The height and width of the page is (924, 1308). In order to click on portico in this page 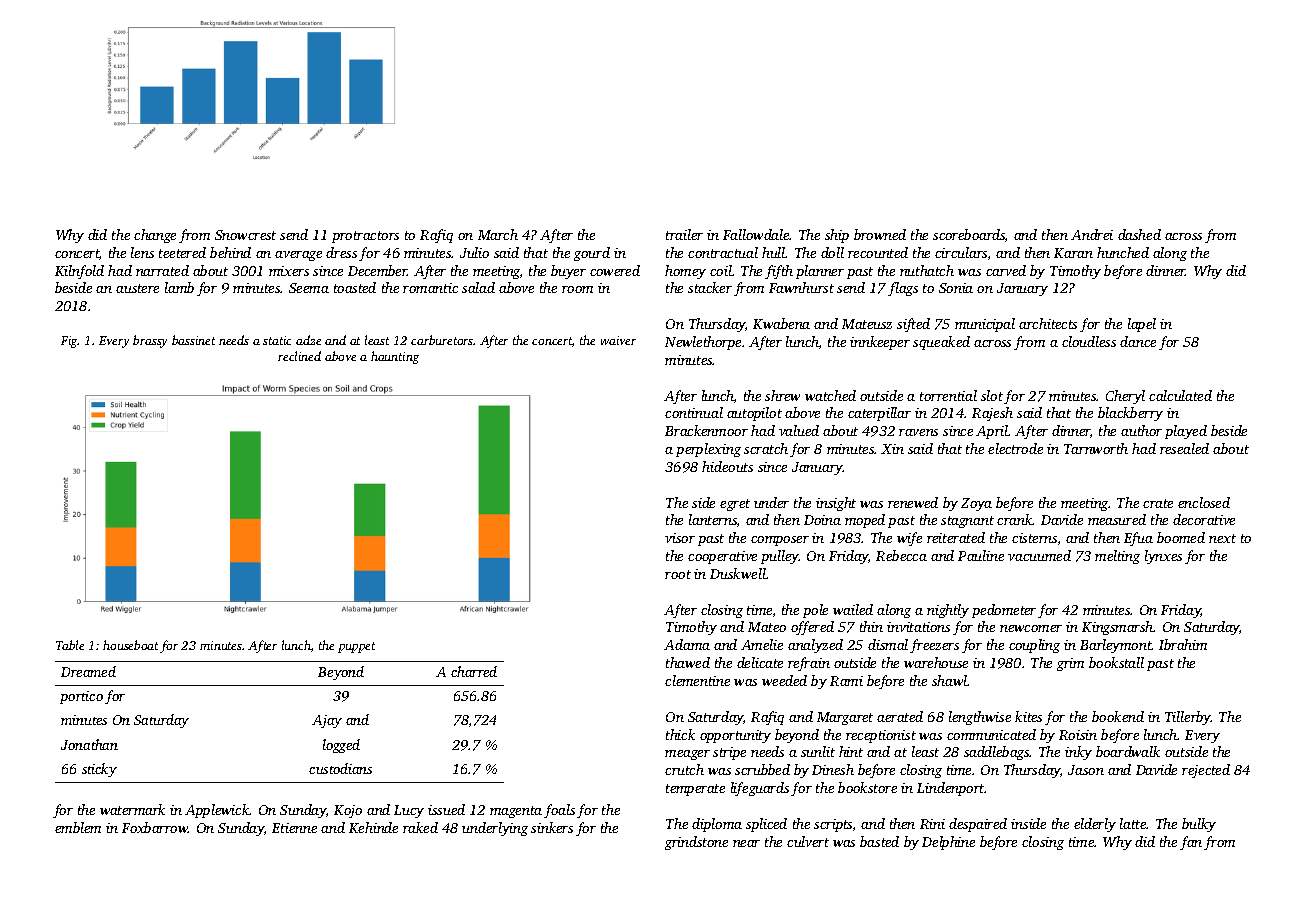, I will do `click(81, 697)`.
